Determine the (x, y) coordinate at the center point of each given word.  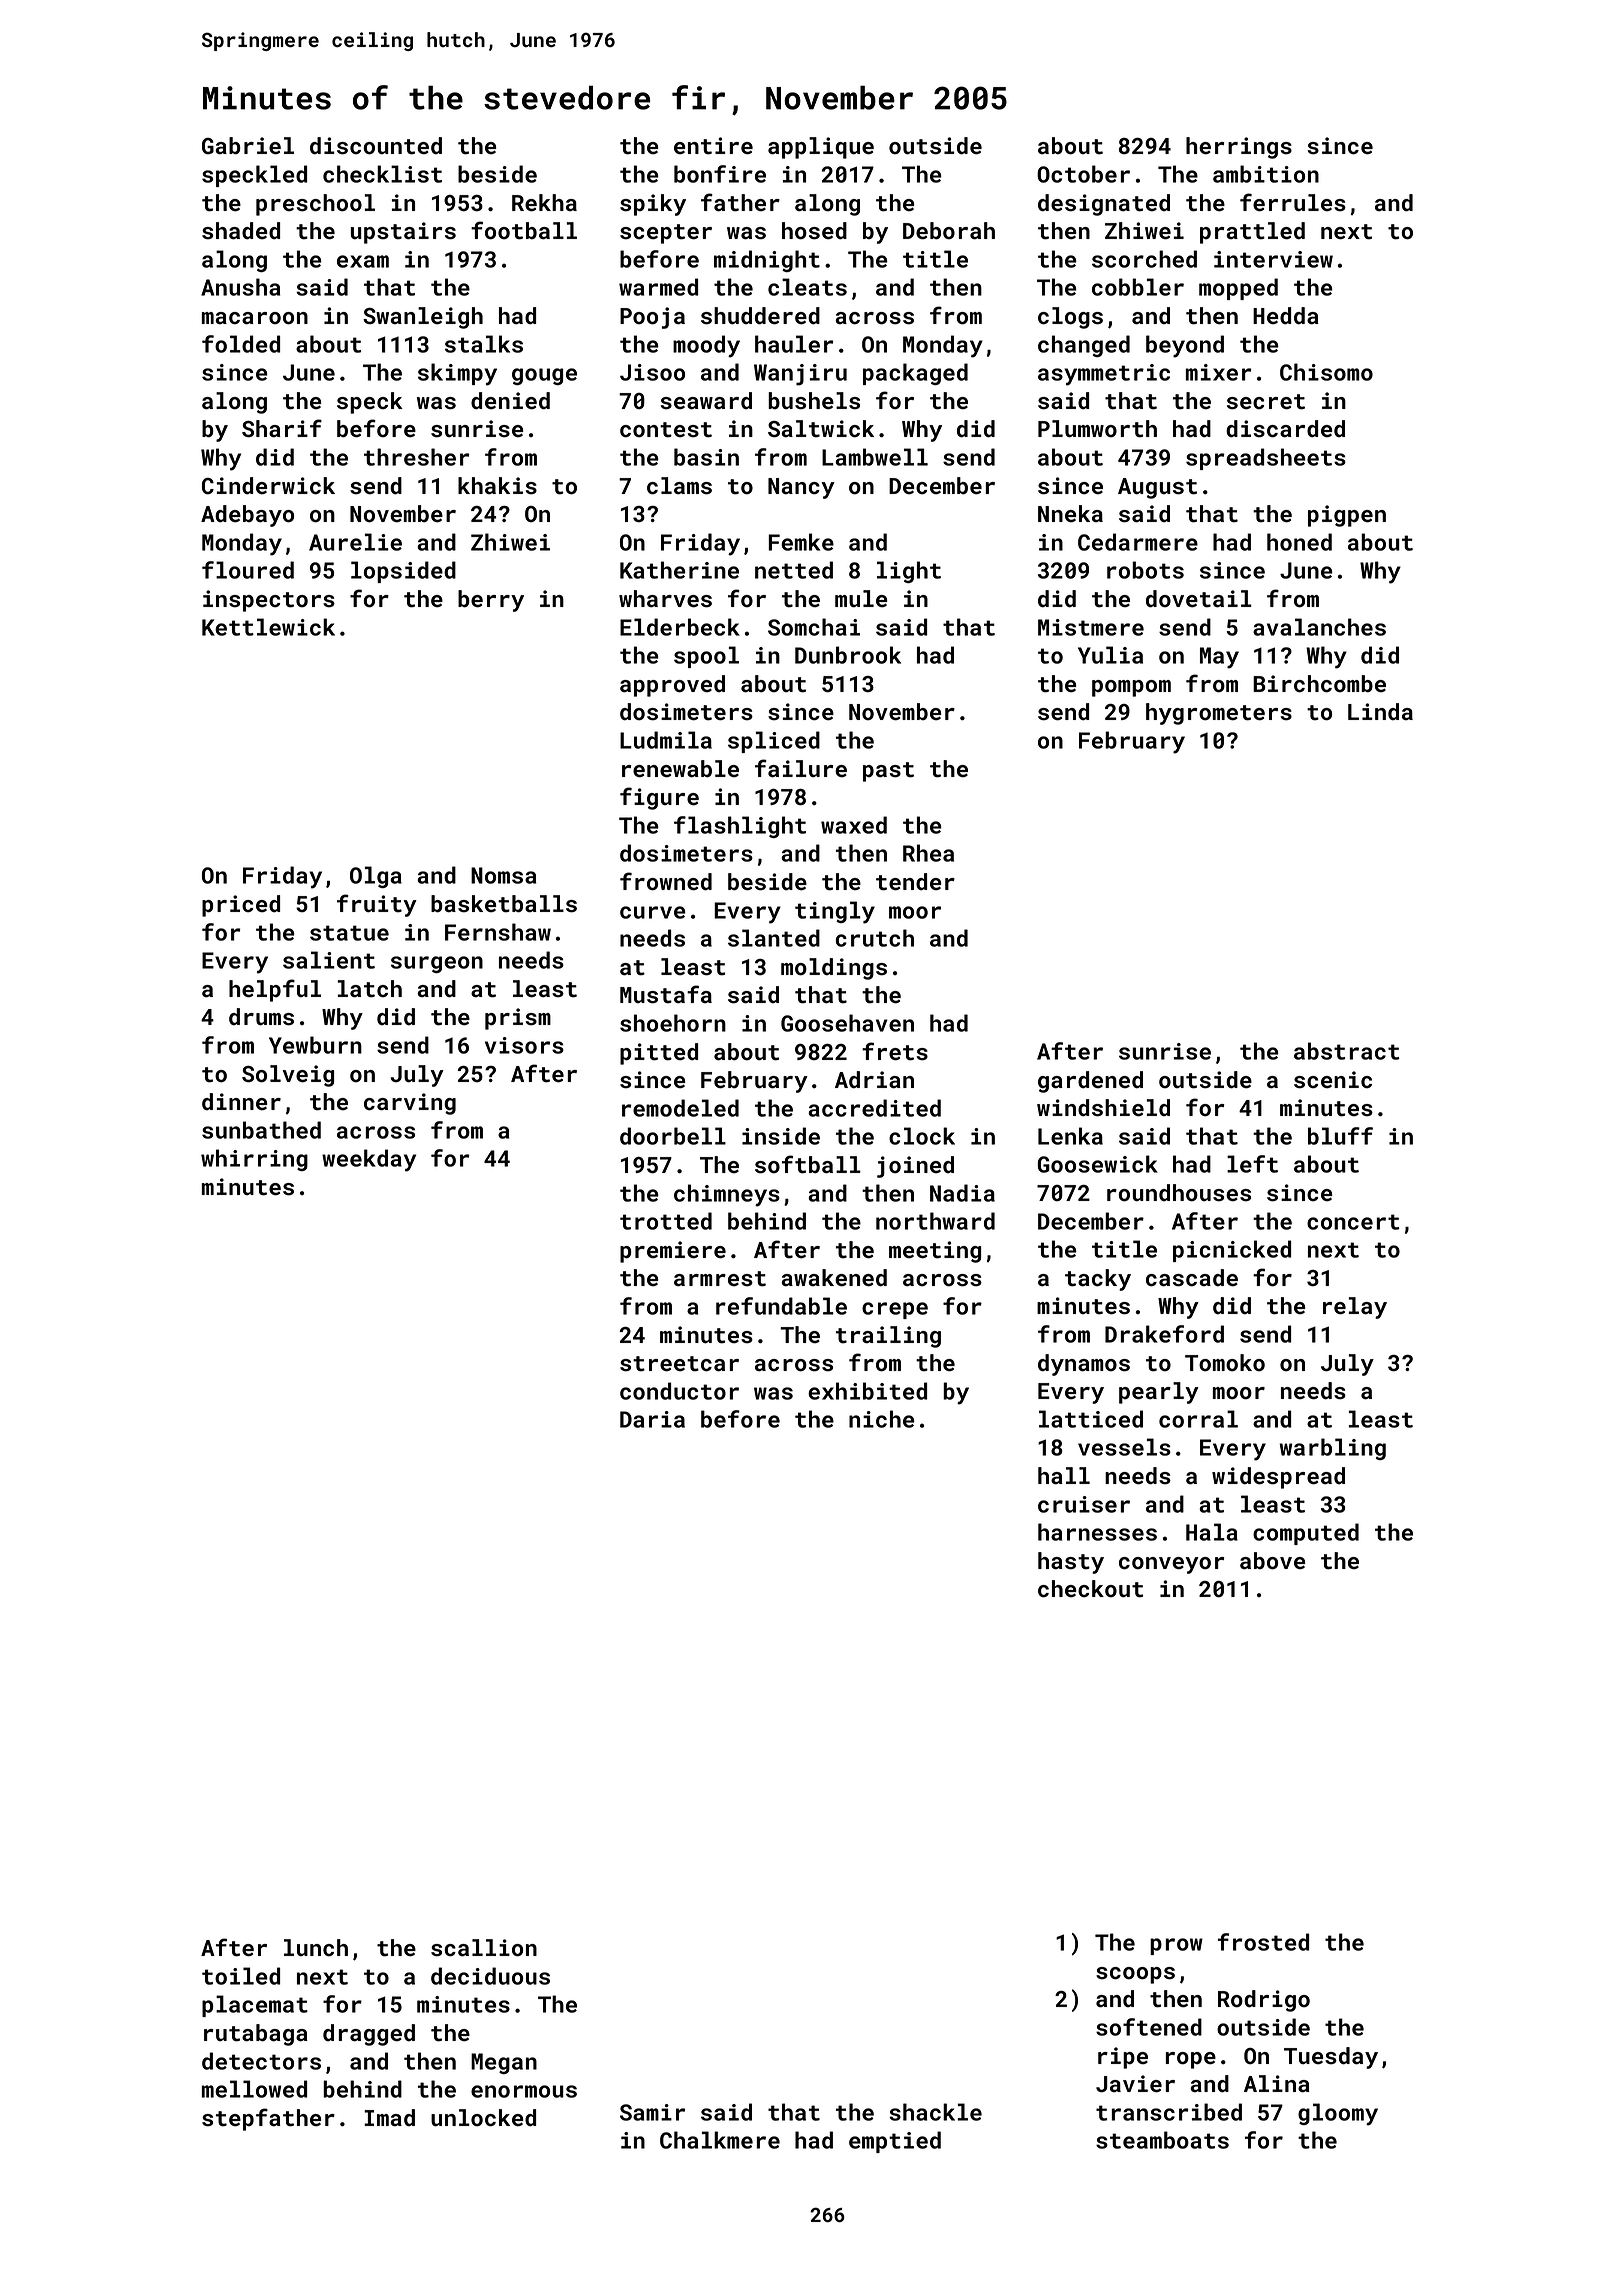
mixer (1218, 372)
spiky (653, 205)
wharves (665, 599)
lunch (316, 1948)
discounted (376, 146)
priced (241, 906)
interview (1273, 259)
